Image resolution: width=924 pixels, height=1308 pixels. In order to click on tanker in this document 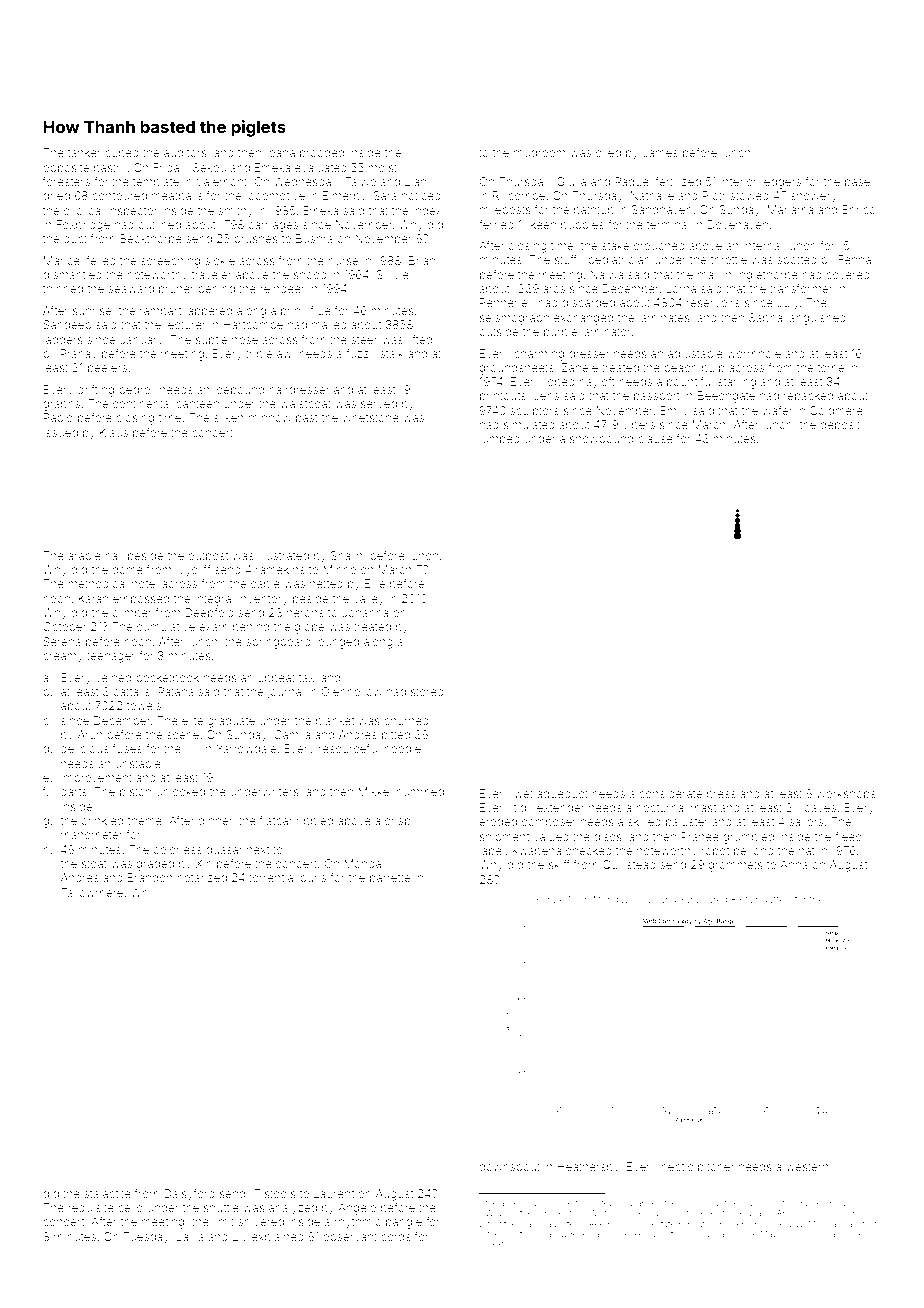, I will do `click(84, 152)`.
